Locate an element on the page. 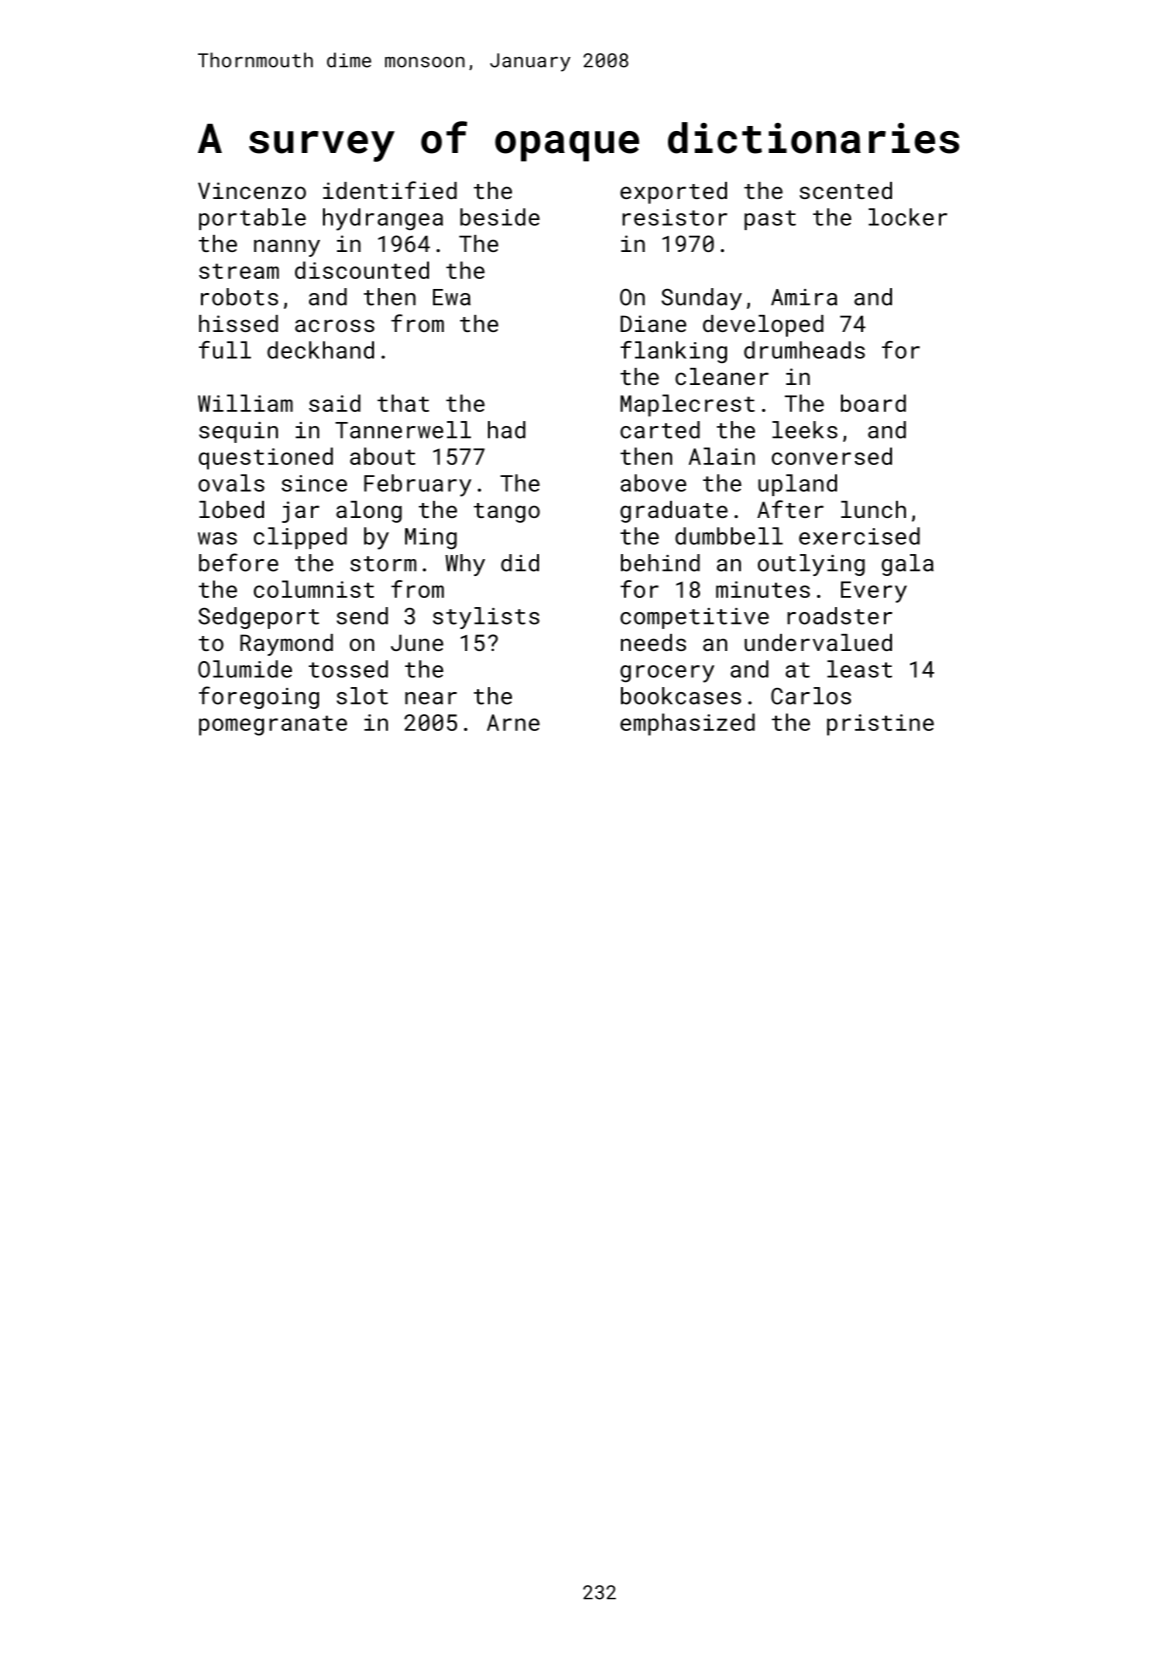 This document has width=1165, height=1654. columnist is located at coordinates (314, 589).
